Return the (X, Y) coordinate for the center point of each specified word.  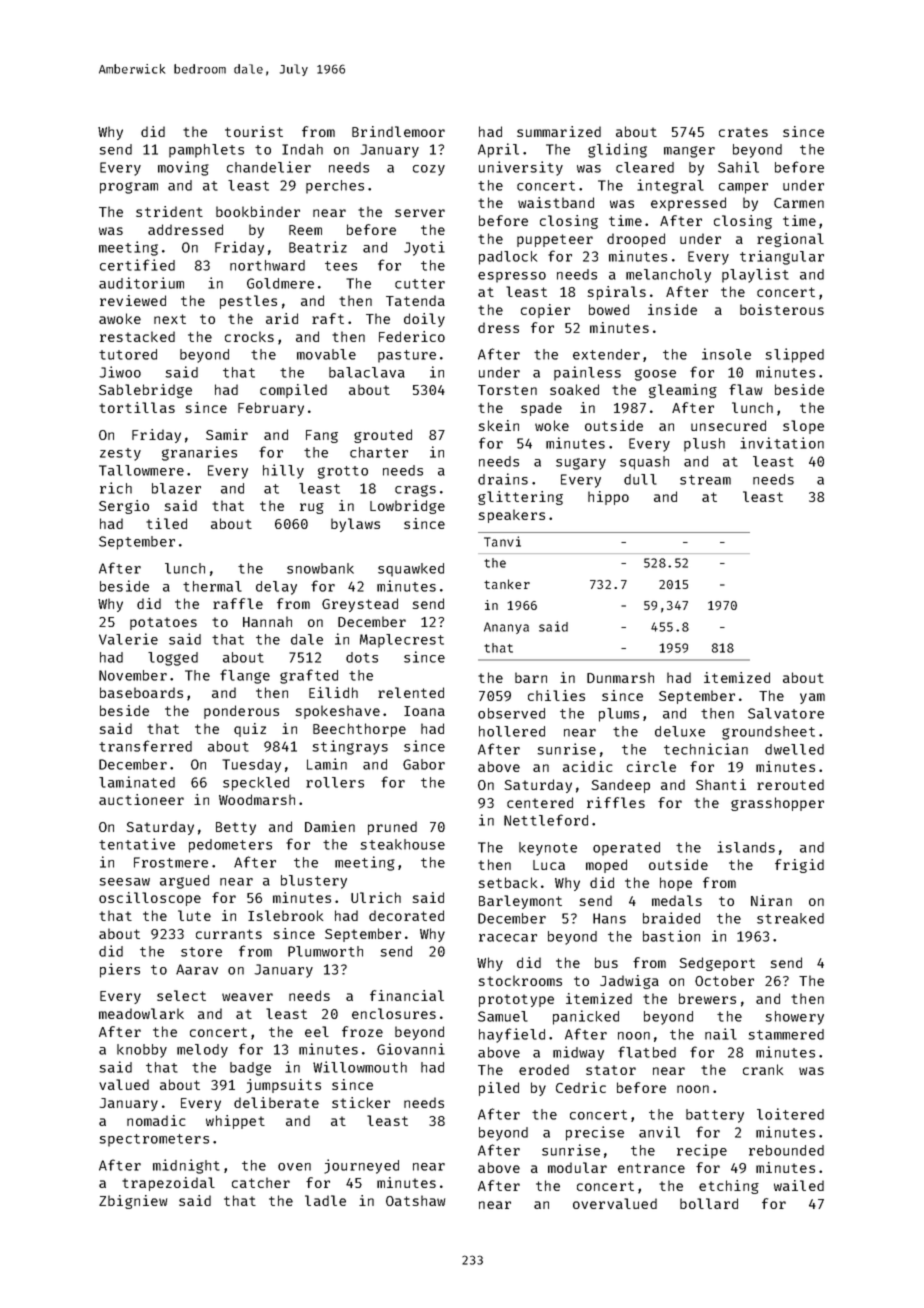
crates (743, 132)
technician (706, 749)
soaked (574, 389)
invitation (782, 443)
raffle (238, 603)
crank (763, 1069)
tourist (254, 131)
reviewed (133, 300)
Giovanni (411, 1049)
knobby (142, 1051)
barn (531, 677)
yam (812, 698)
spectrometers (154, 1140)
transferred (145, 746)
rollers (335, 782)
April (498, 150)
